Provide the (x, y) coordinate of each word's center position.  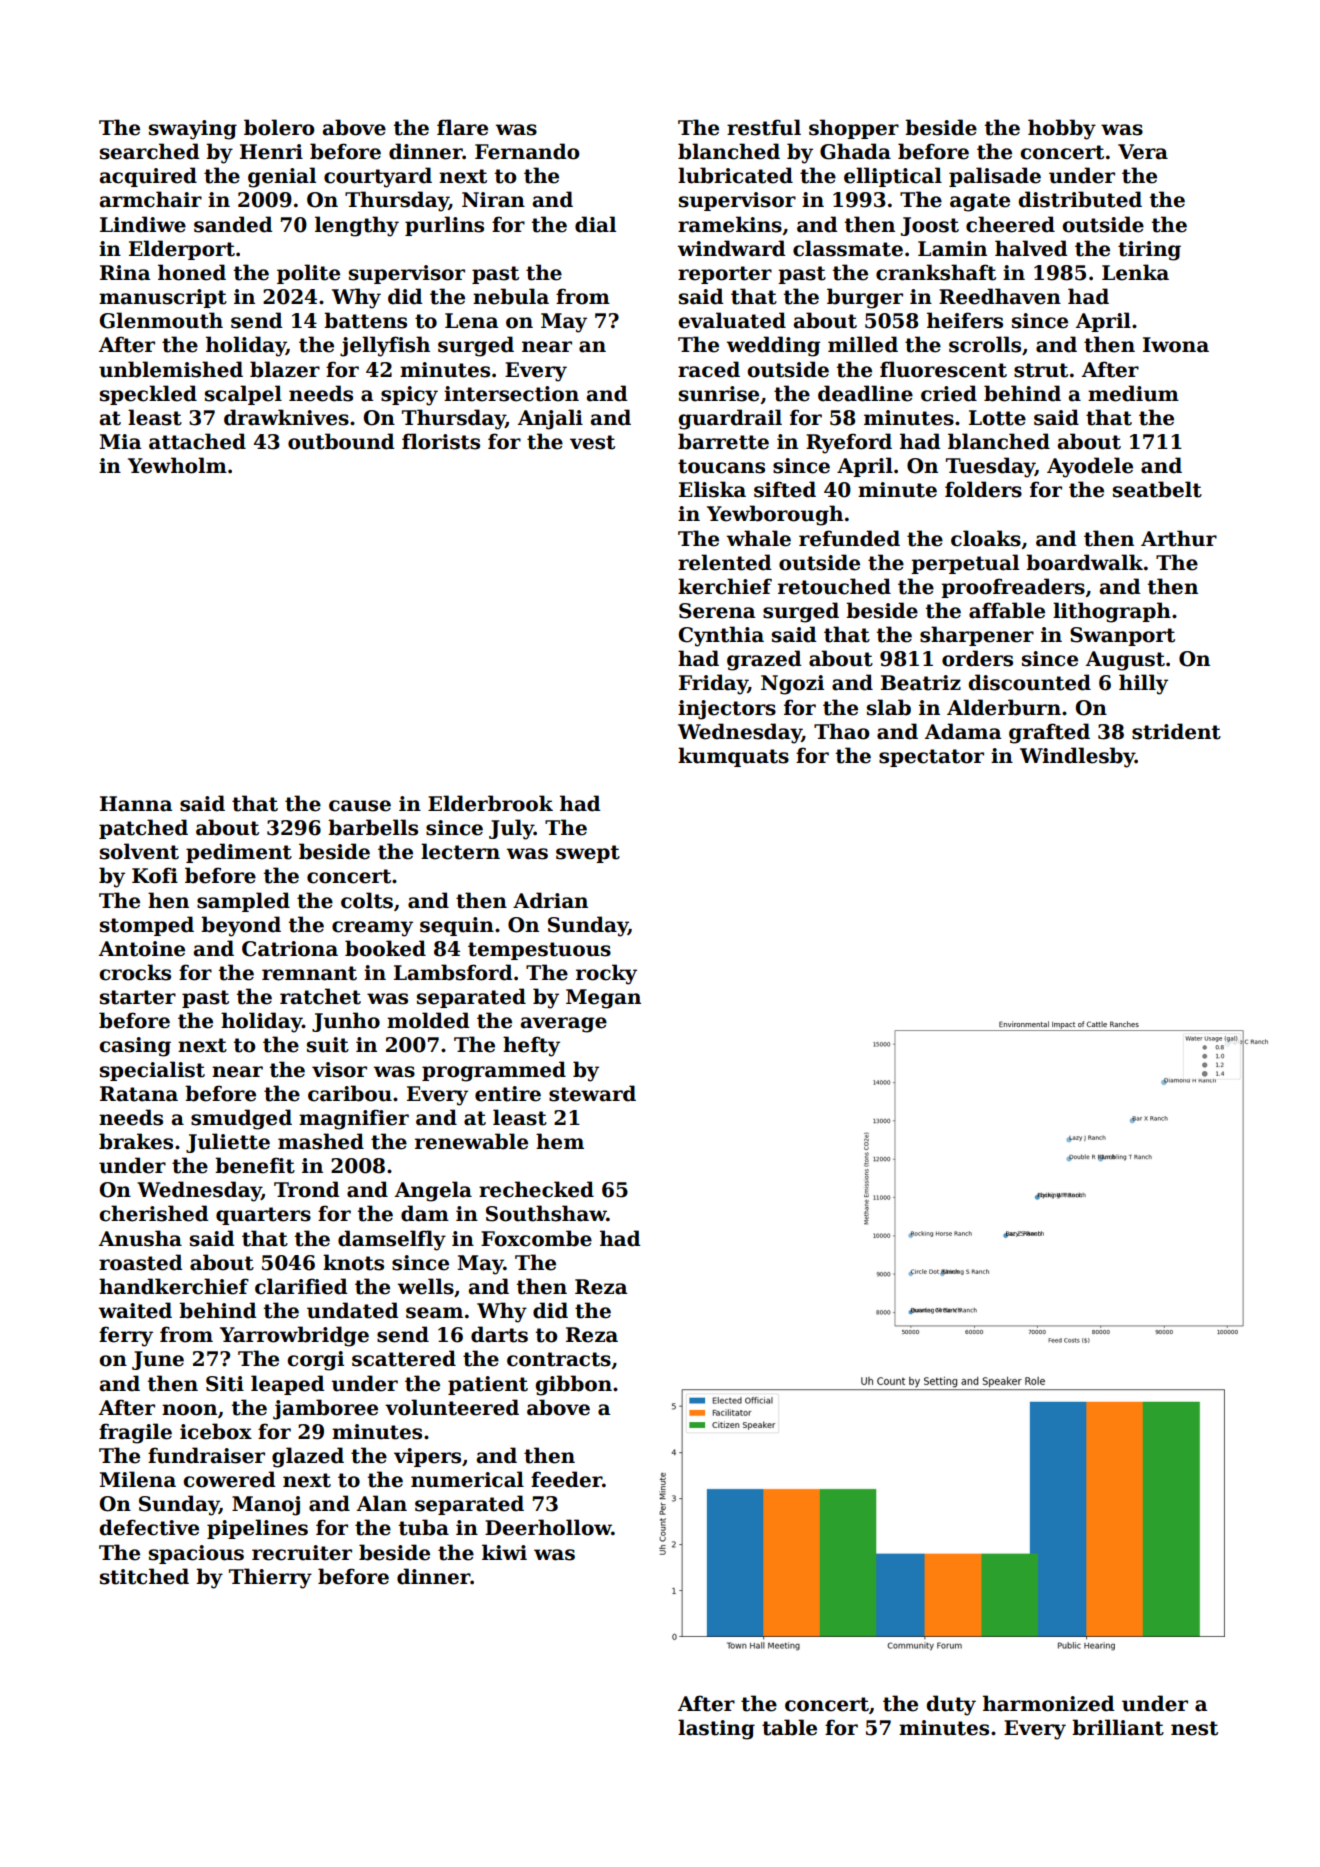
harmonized (1048, 1703)
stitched (144, 1576)
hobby (1062, 129)
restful (764, 127)
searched (149, 151)
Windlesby (1077, 757)
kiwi (504, 1552)
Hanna (136, 804)
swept (588, 854)
